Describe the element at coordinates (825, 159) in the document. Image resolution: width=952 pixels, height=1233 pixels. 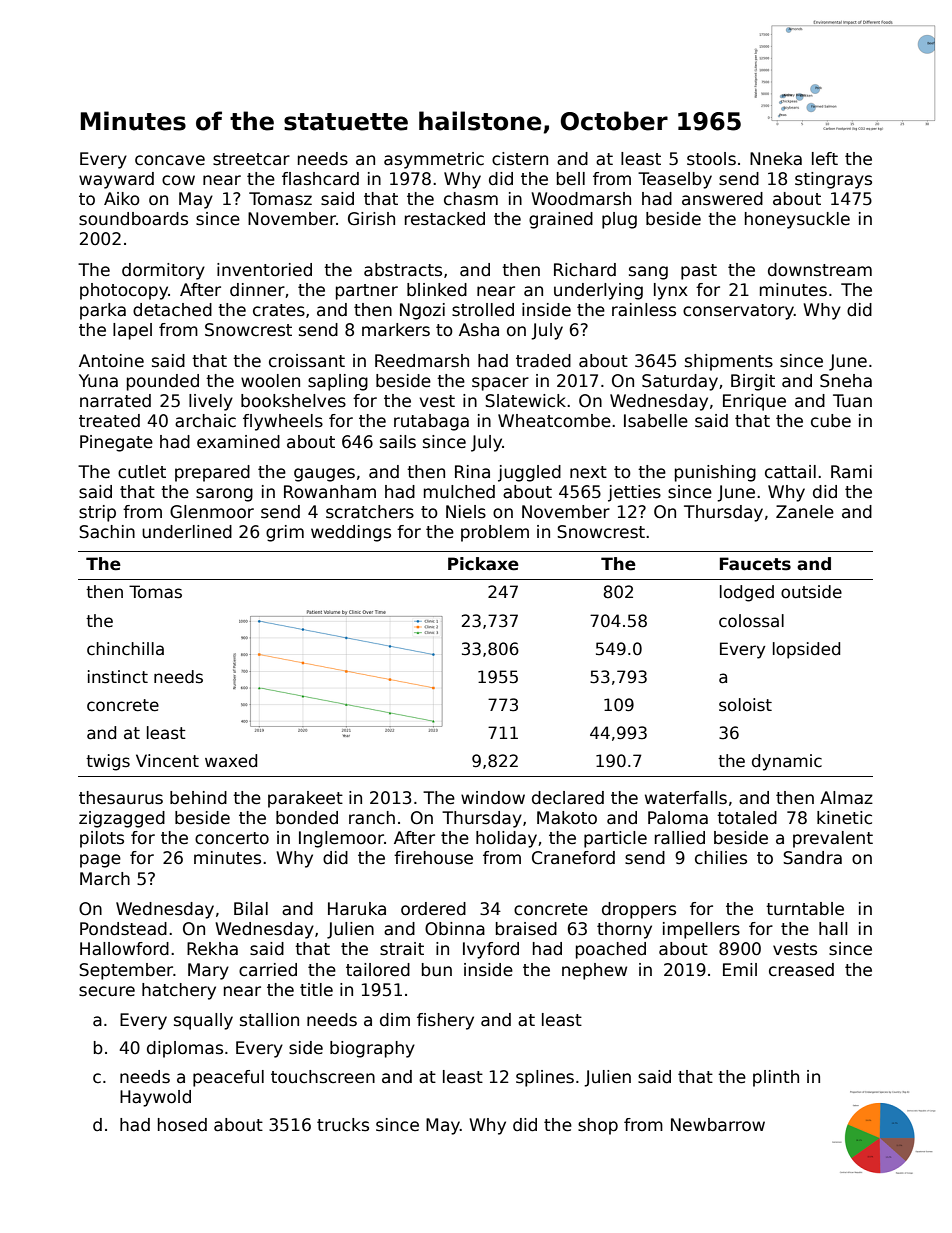
I see `left` at that location.
